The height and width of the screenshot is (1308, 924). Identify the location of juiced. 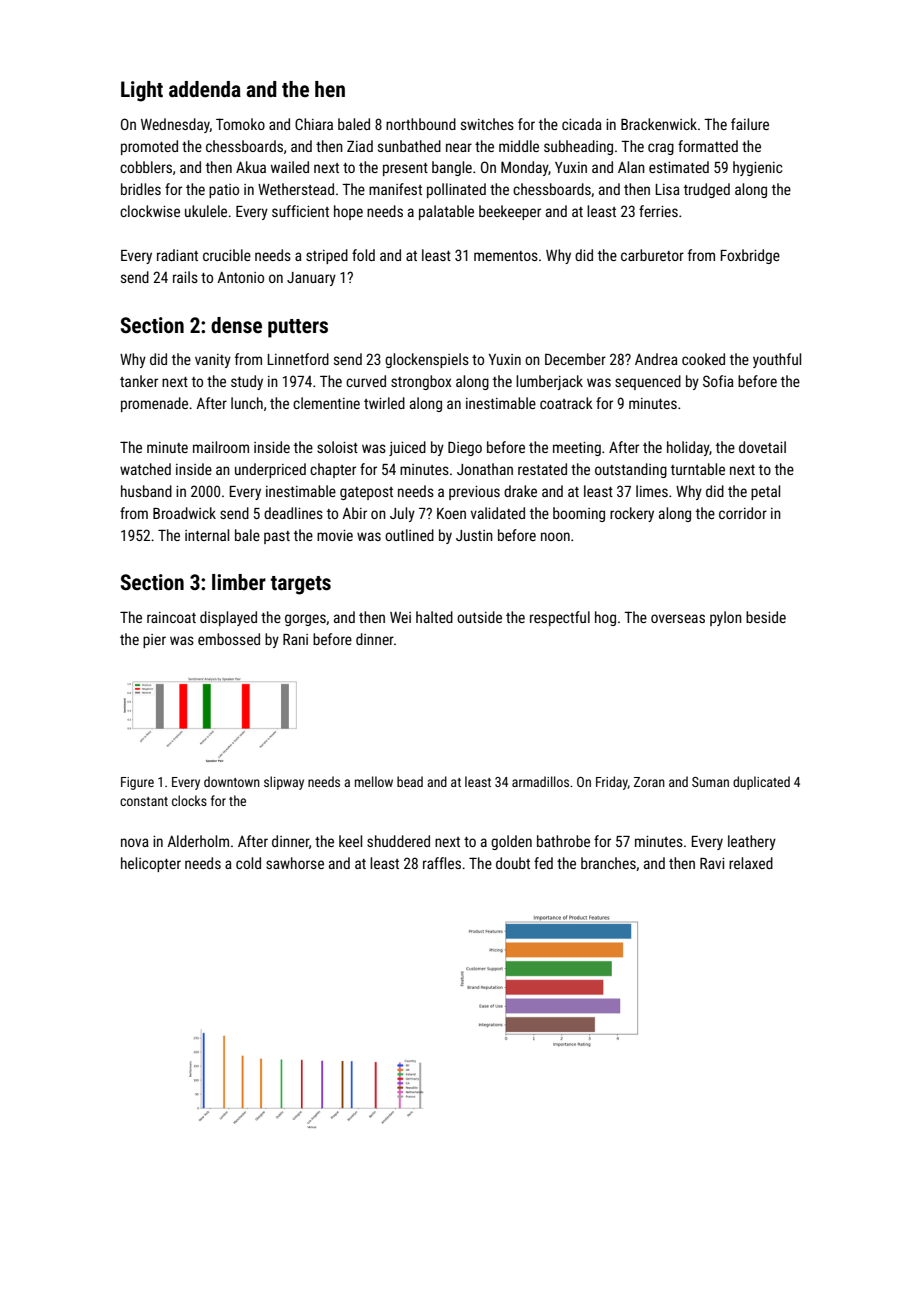
(407, 448).
